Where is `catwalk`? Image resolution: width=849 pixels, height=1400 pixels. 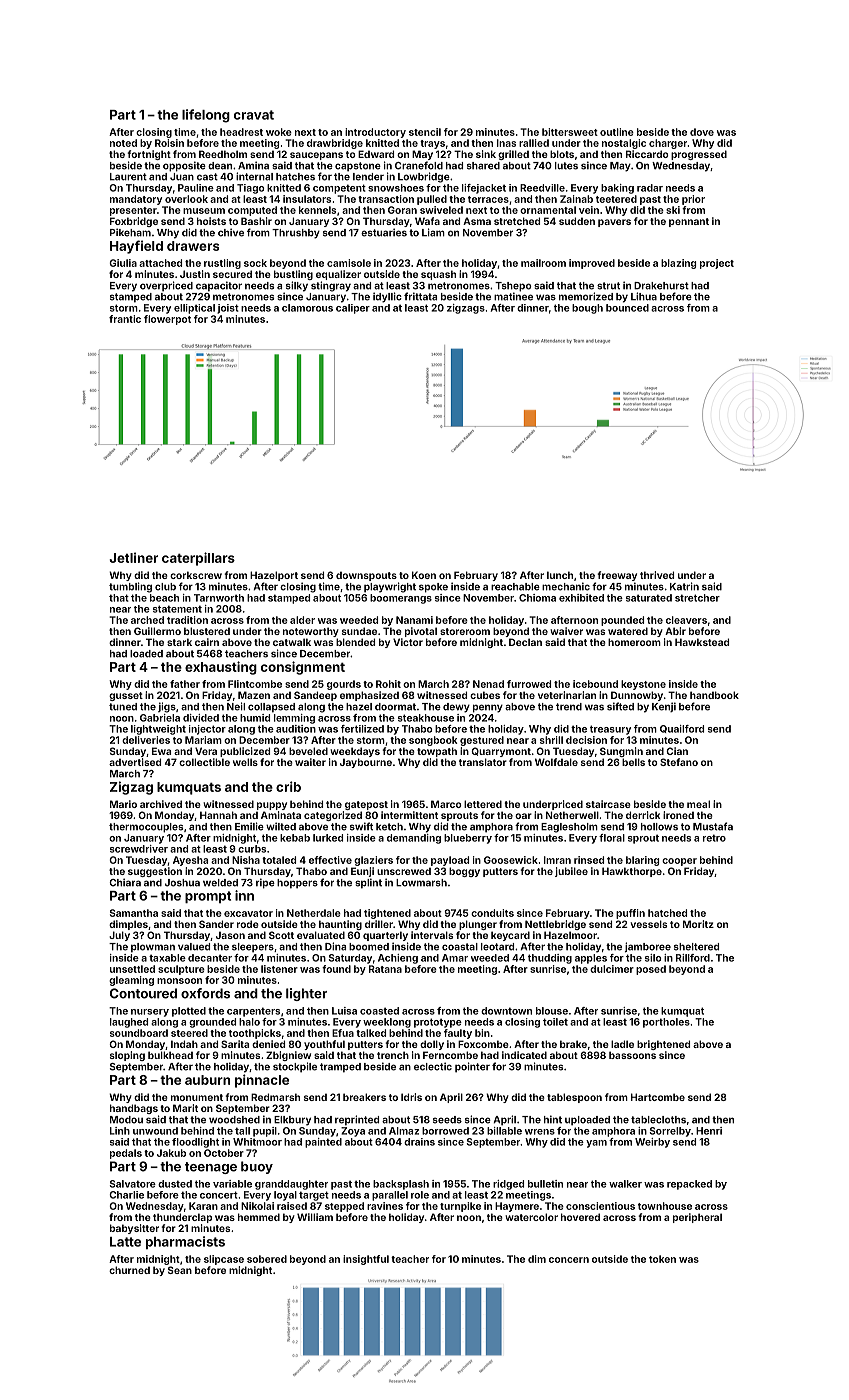 catwalk is located at coordinates (292, 642).
